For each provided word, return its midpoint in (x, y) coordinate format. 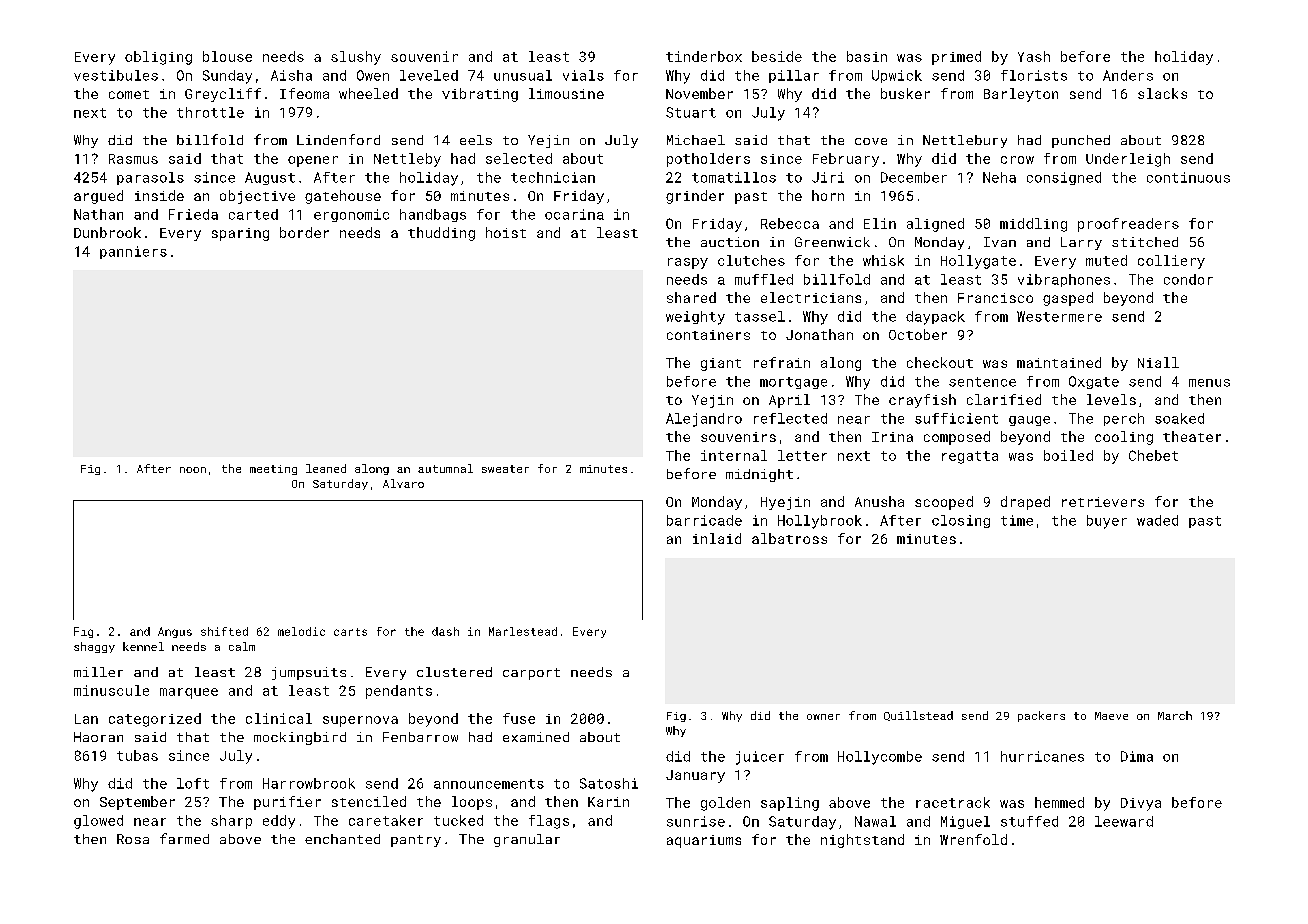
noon (193, 470)
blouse (227, 56)
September (137, 803)
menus (1209, 383)
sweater (505, 469)
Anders (1128, 75)
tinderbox (704, 56)
